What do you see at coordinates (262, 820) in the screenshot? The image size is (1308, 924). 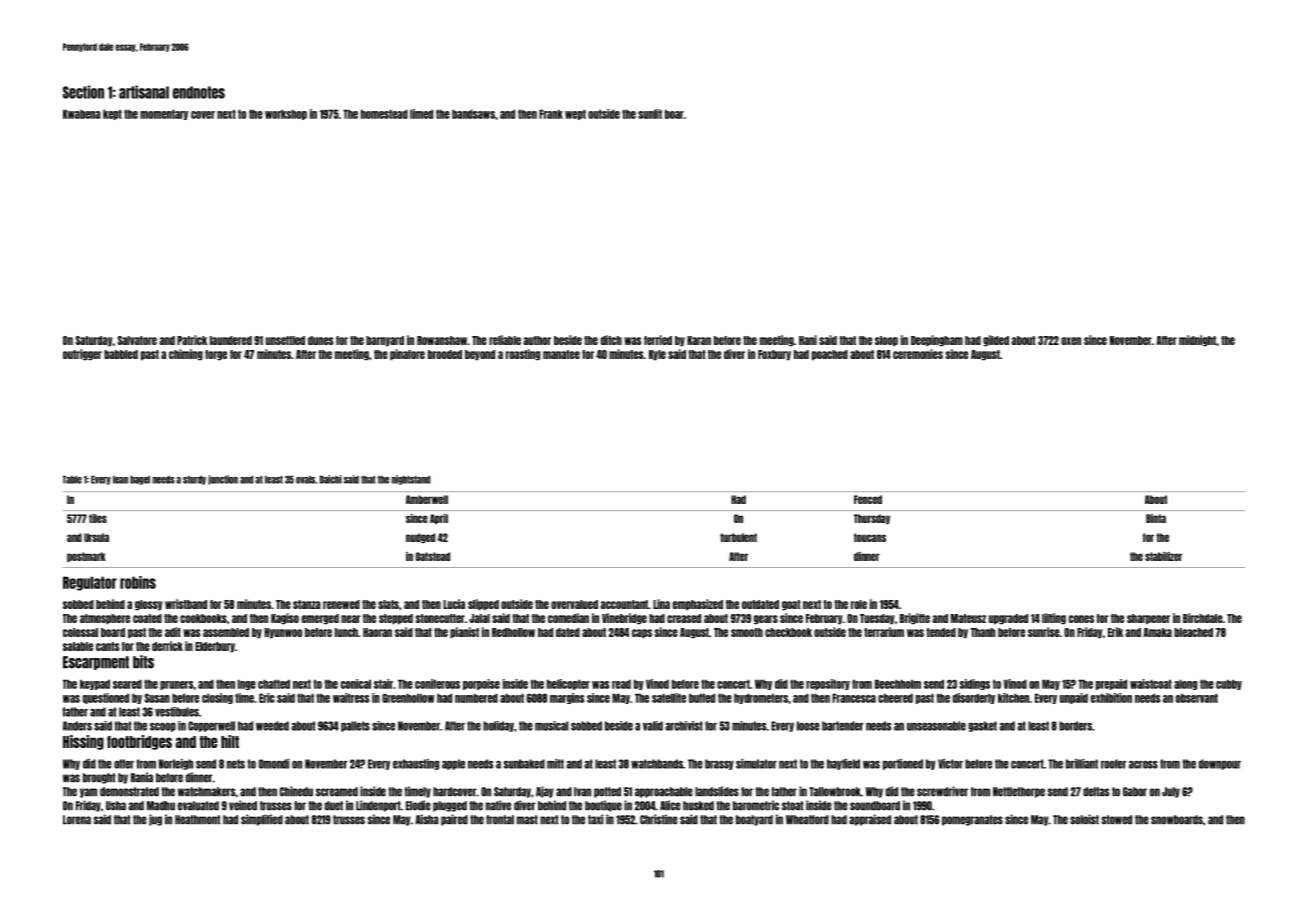 I see `simplified` at bounding box center [262, 820].
